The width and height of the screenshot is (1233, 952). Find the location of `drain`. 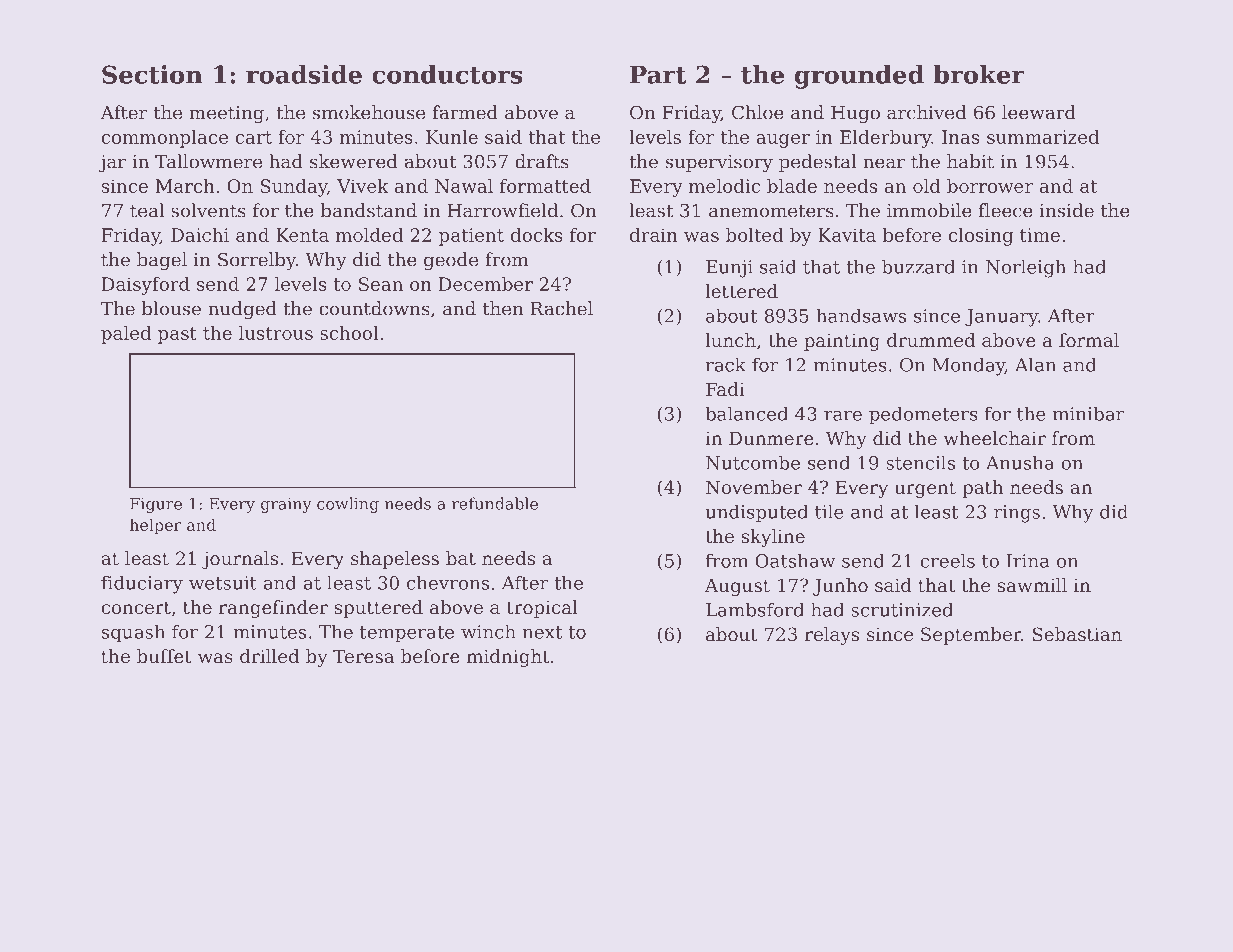

drain is located at coordinates (654, 235).
